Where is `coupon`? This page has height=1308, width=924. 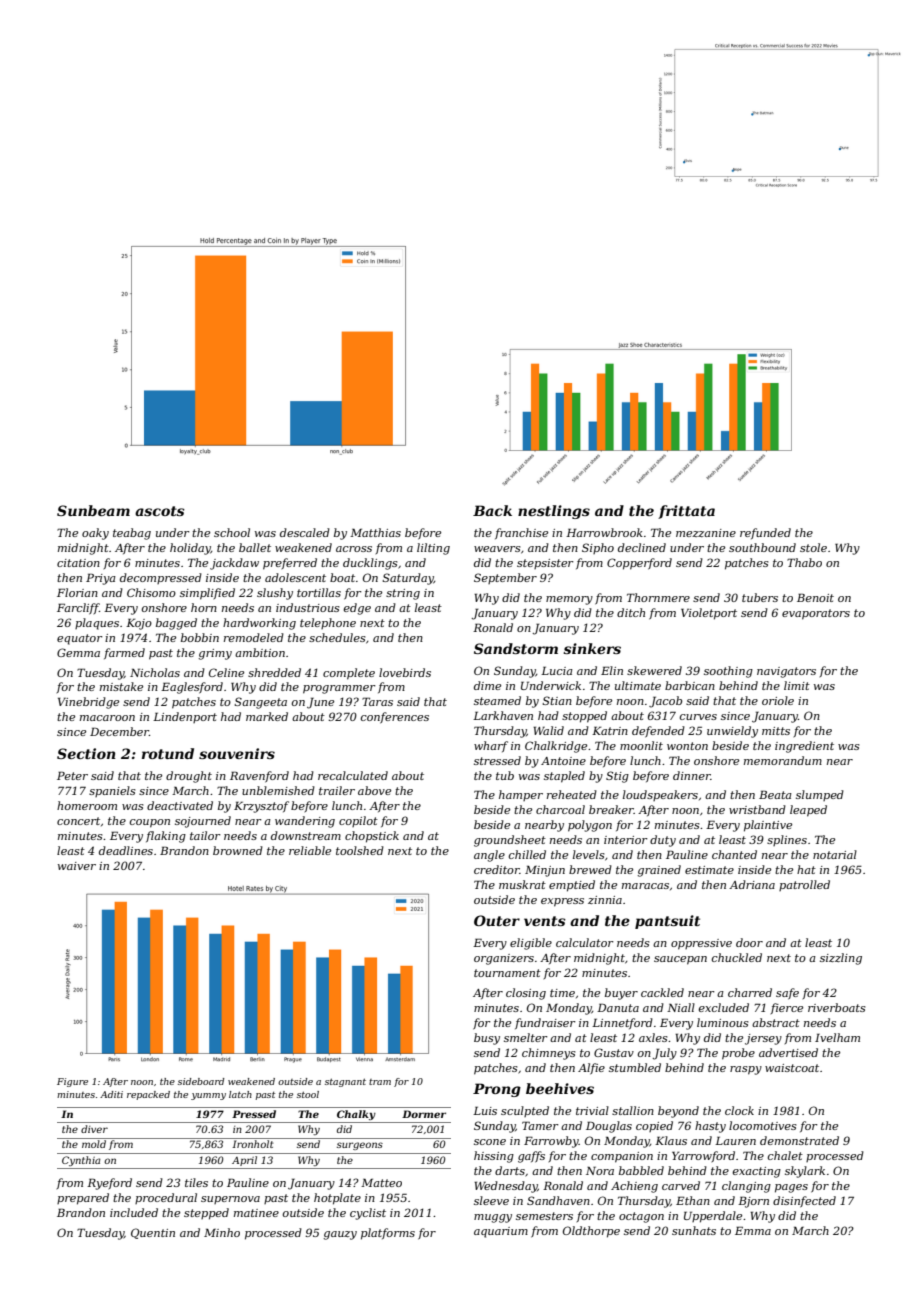 coupon is located at coordinates (150, 823).
